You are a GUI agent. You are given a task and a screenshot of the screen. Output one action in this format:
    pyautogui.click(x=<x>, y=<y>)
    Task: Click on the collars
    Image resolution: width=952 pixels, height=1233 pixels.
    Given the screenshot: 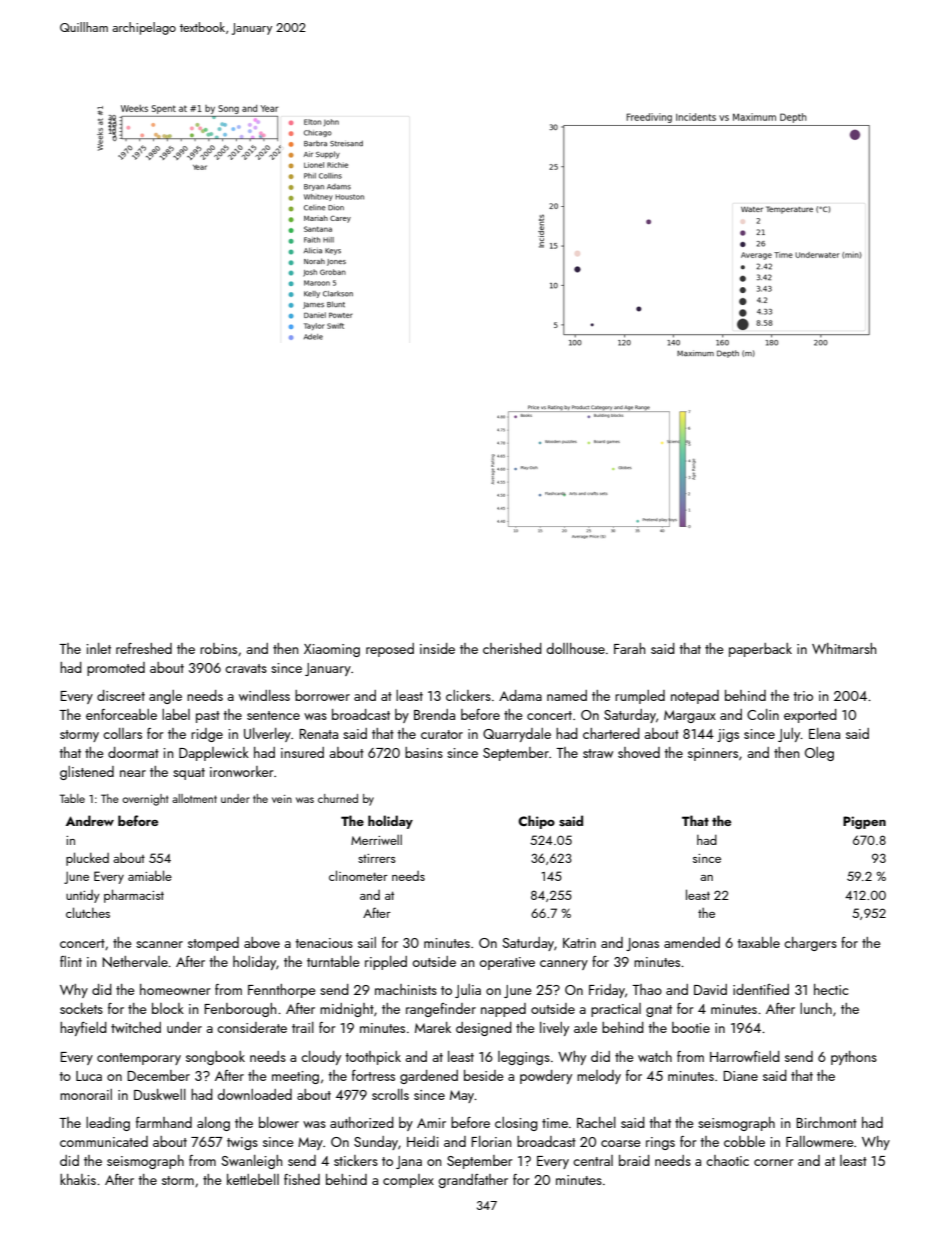 What is the action you would take?
    pyautogui.click(x=122, y=733)
